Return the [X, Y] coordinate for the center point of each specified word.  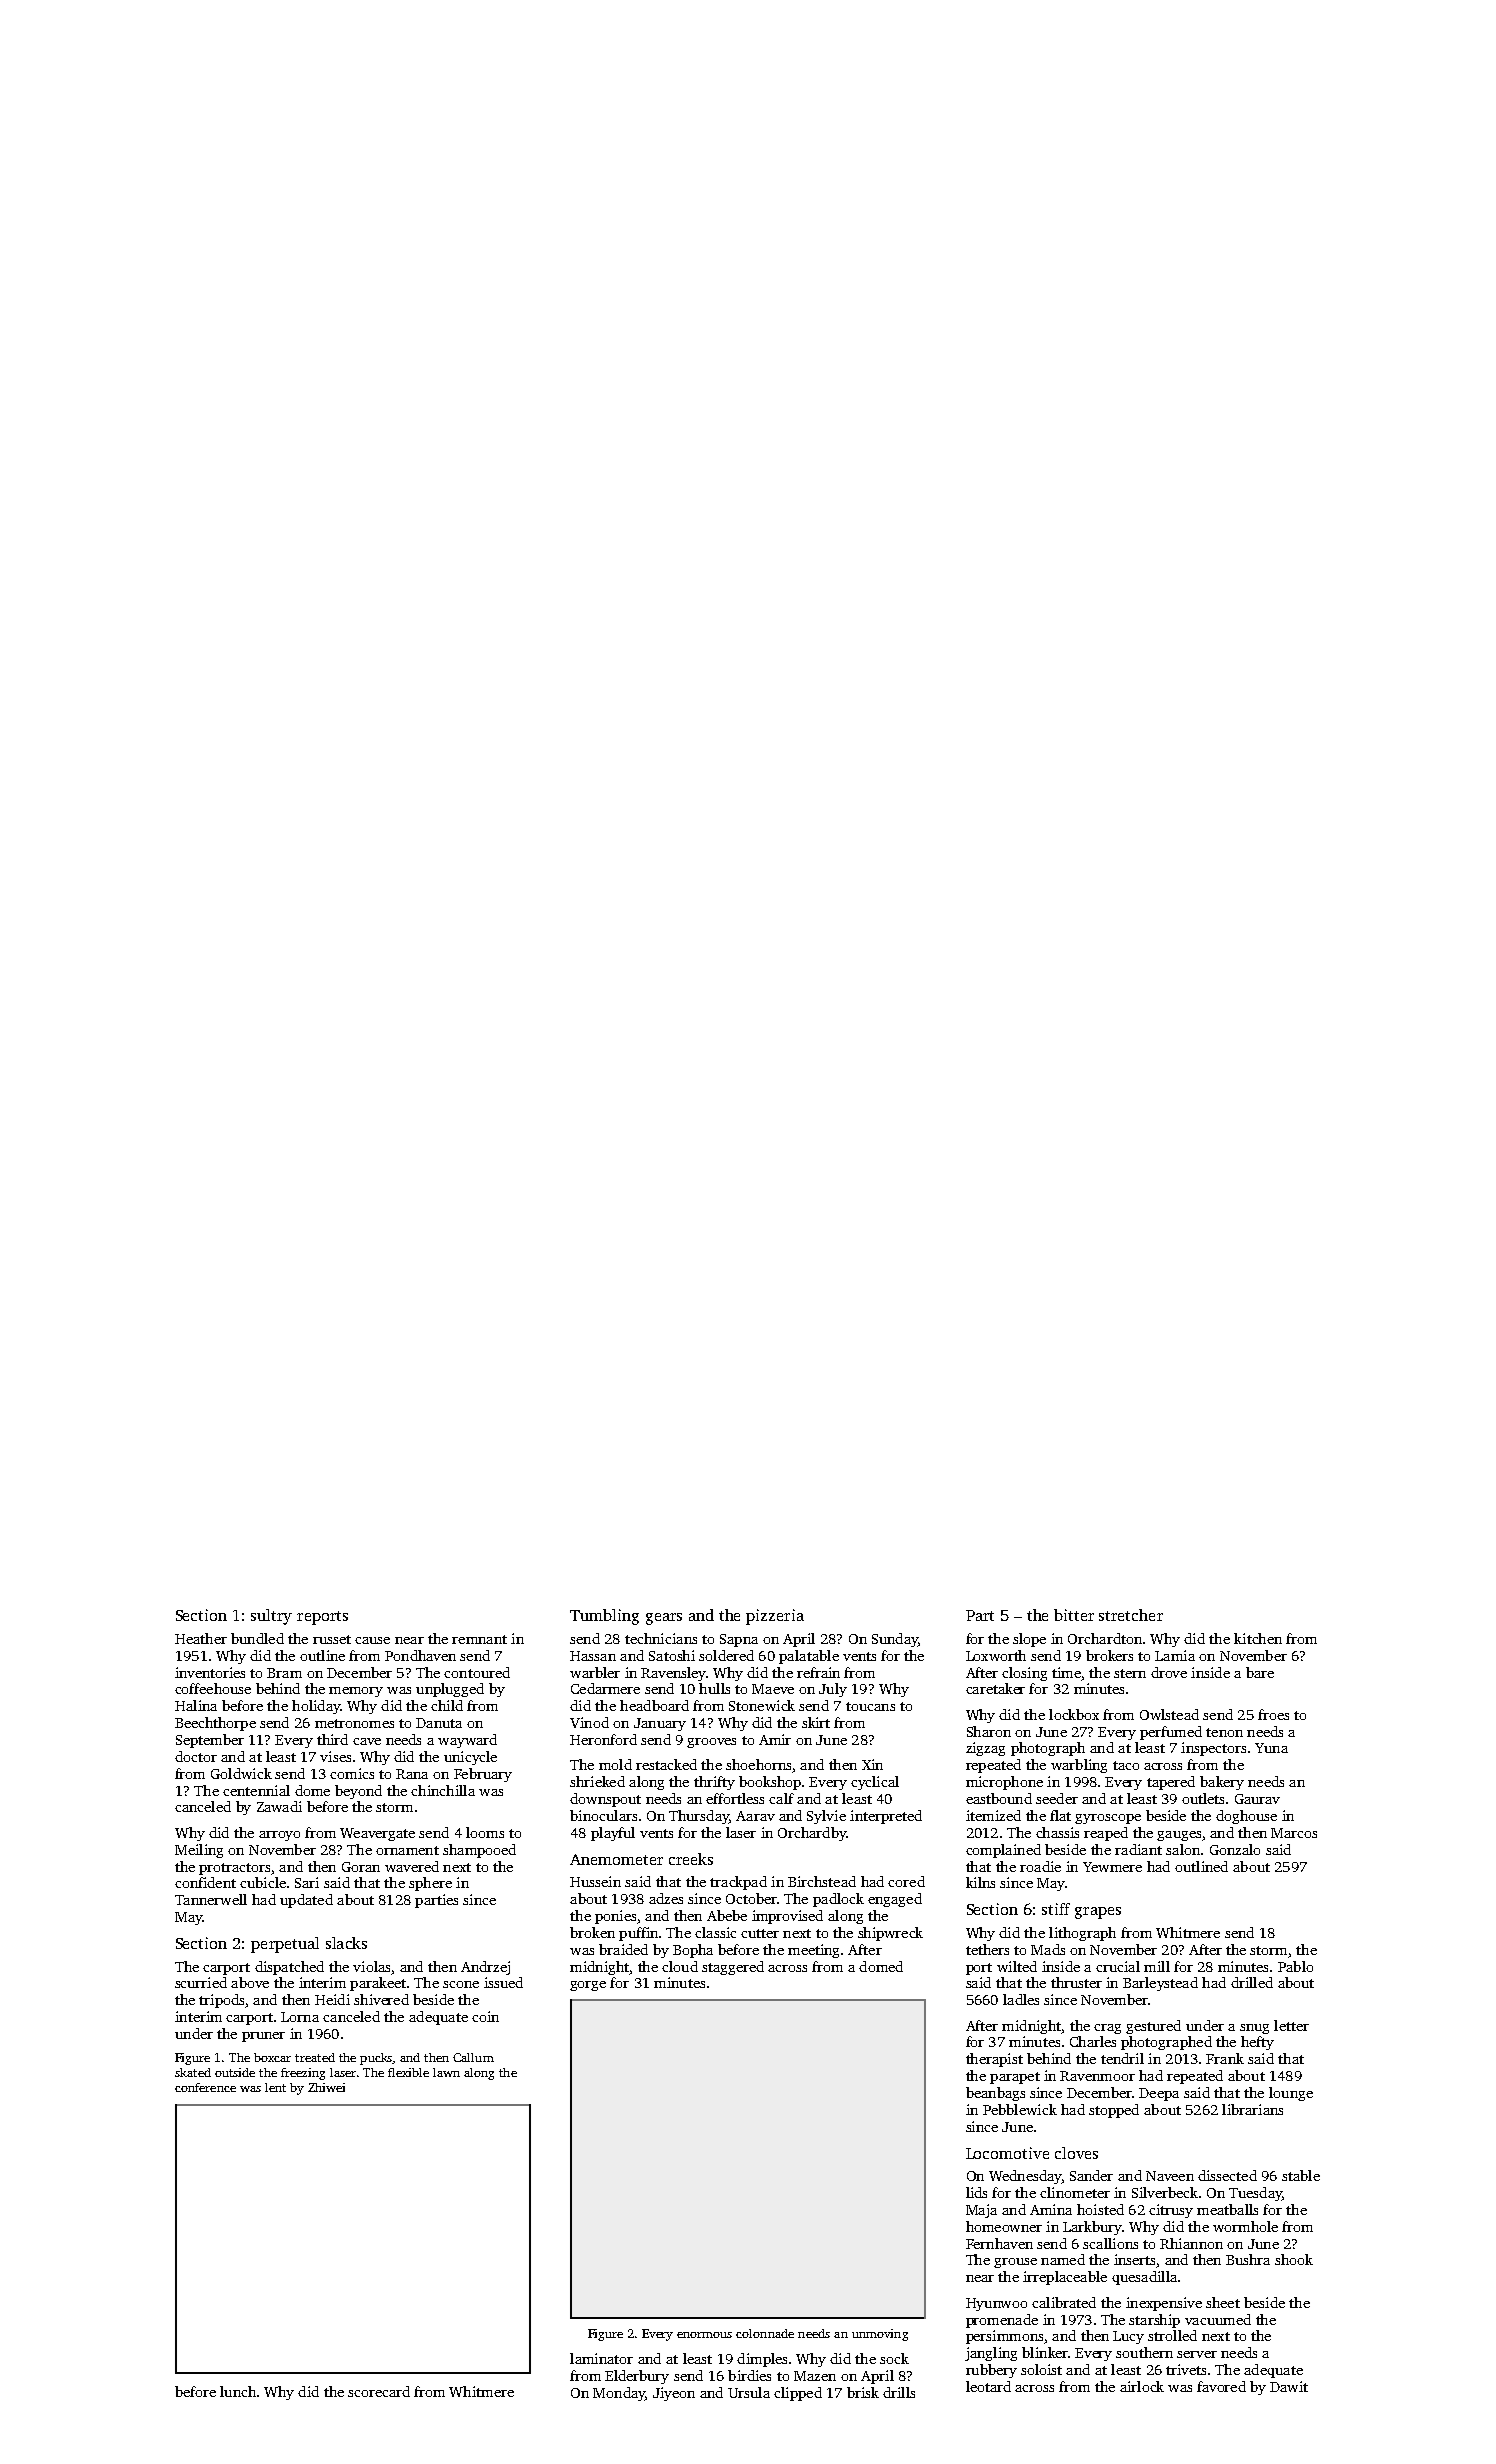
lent [275, 2087]
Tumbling [604, 1617]
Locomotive [1007, 2153]
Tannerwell [211, 1899]
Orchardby [812, 1834]
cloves [1076, 2153]
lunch [238, 2391]
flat [1060, 1815]
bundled [257, 1638]
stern [1130, 1673]
